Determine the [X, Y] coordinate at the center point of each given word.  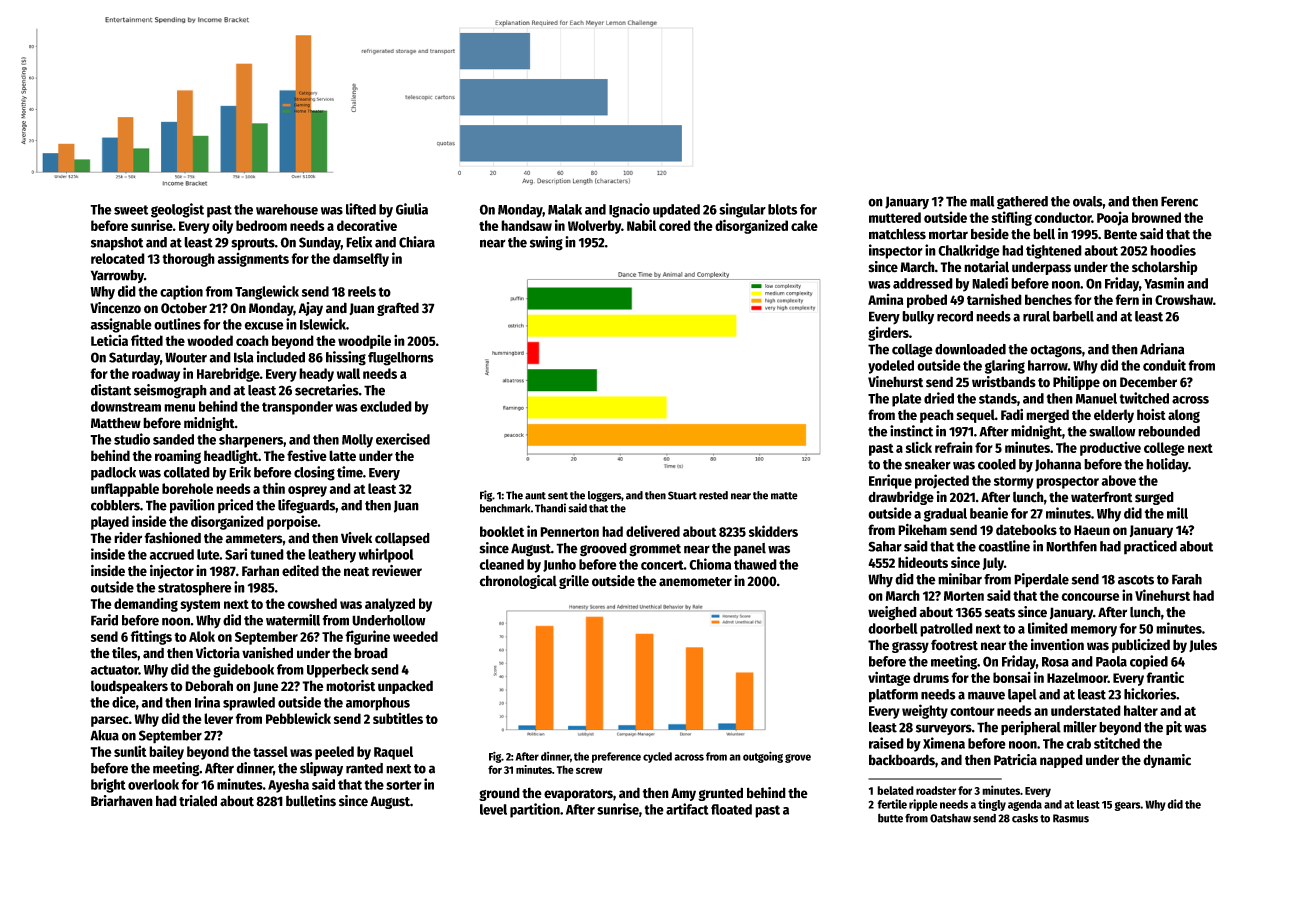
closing [314, 473]
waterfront [1102, 497]
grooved [603, 550]
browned [1156, 217]
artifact [687, 809]
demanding [146, 605]
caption [181, 292]
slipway [321, 769]
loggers [604, 496]
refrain [954, 447]
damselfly [361, 260]
